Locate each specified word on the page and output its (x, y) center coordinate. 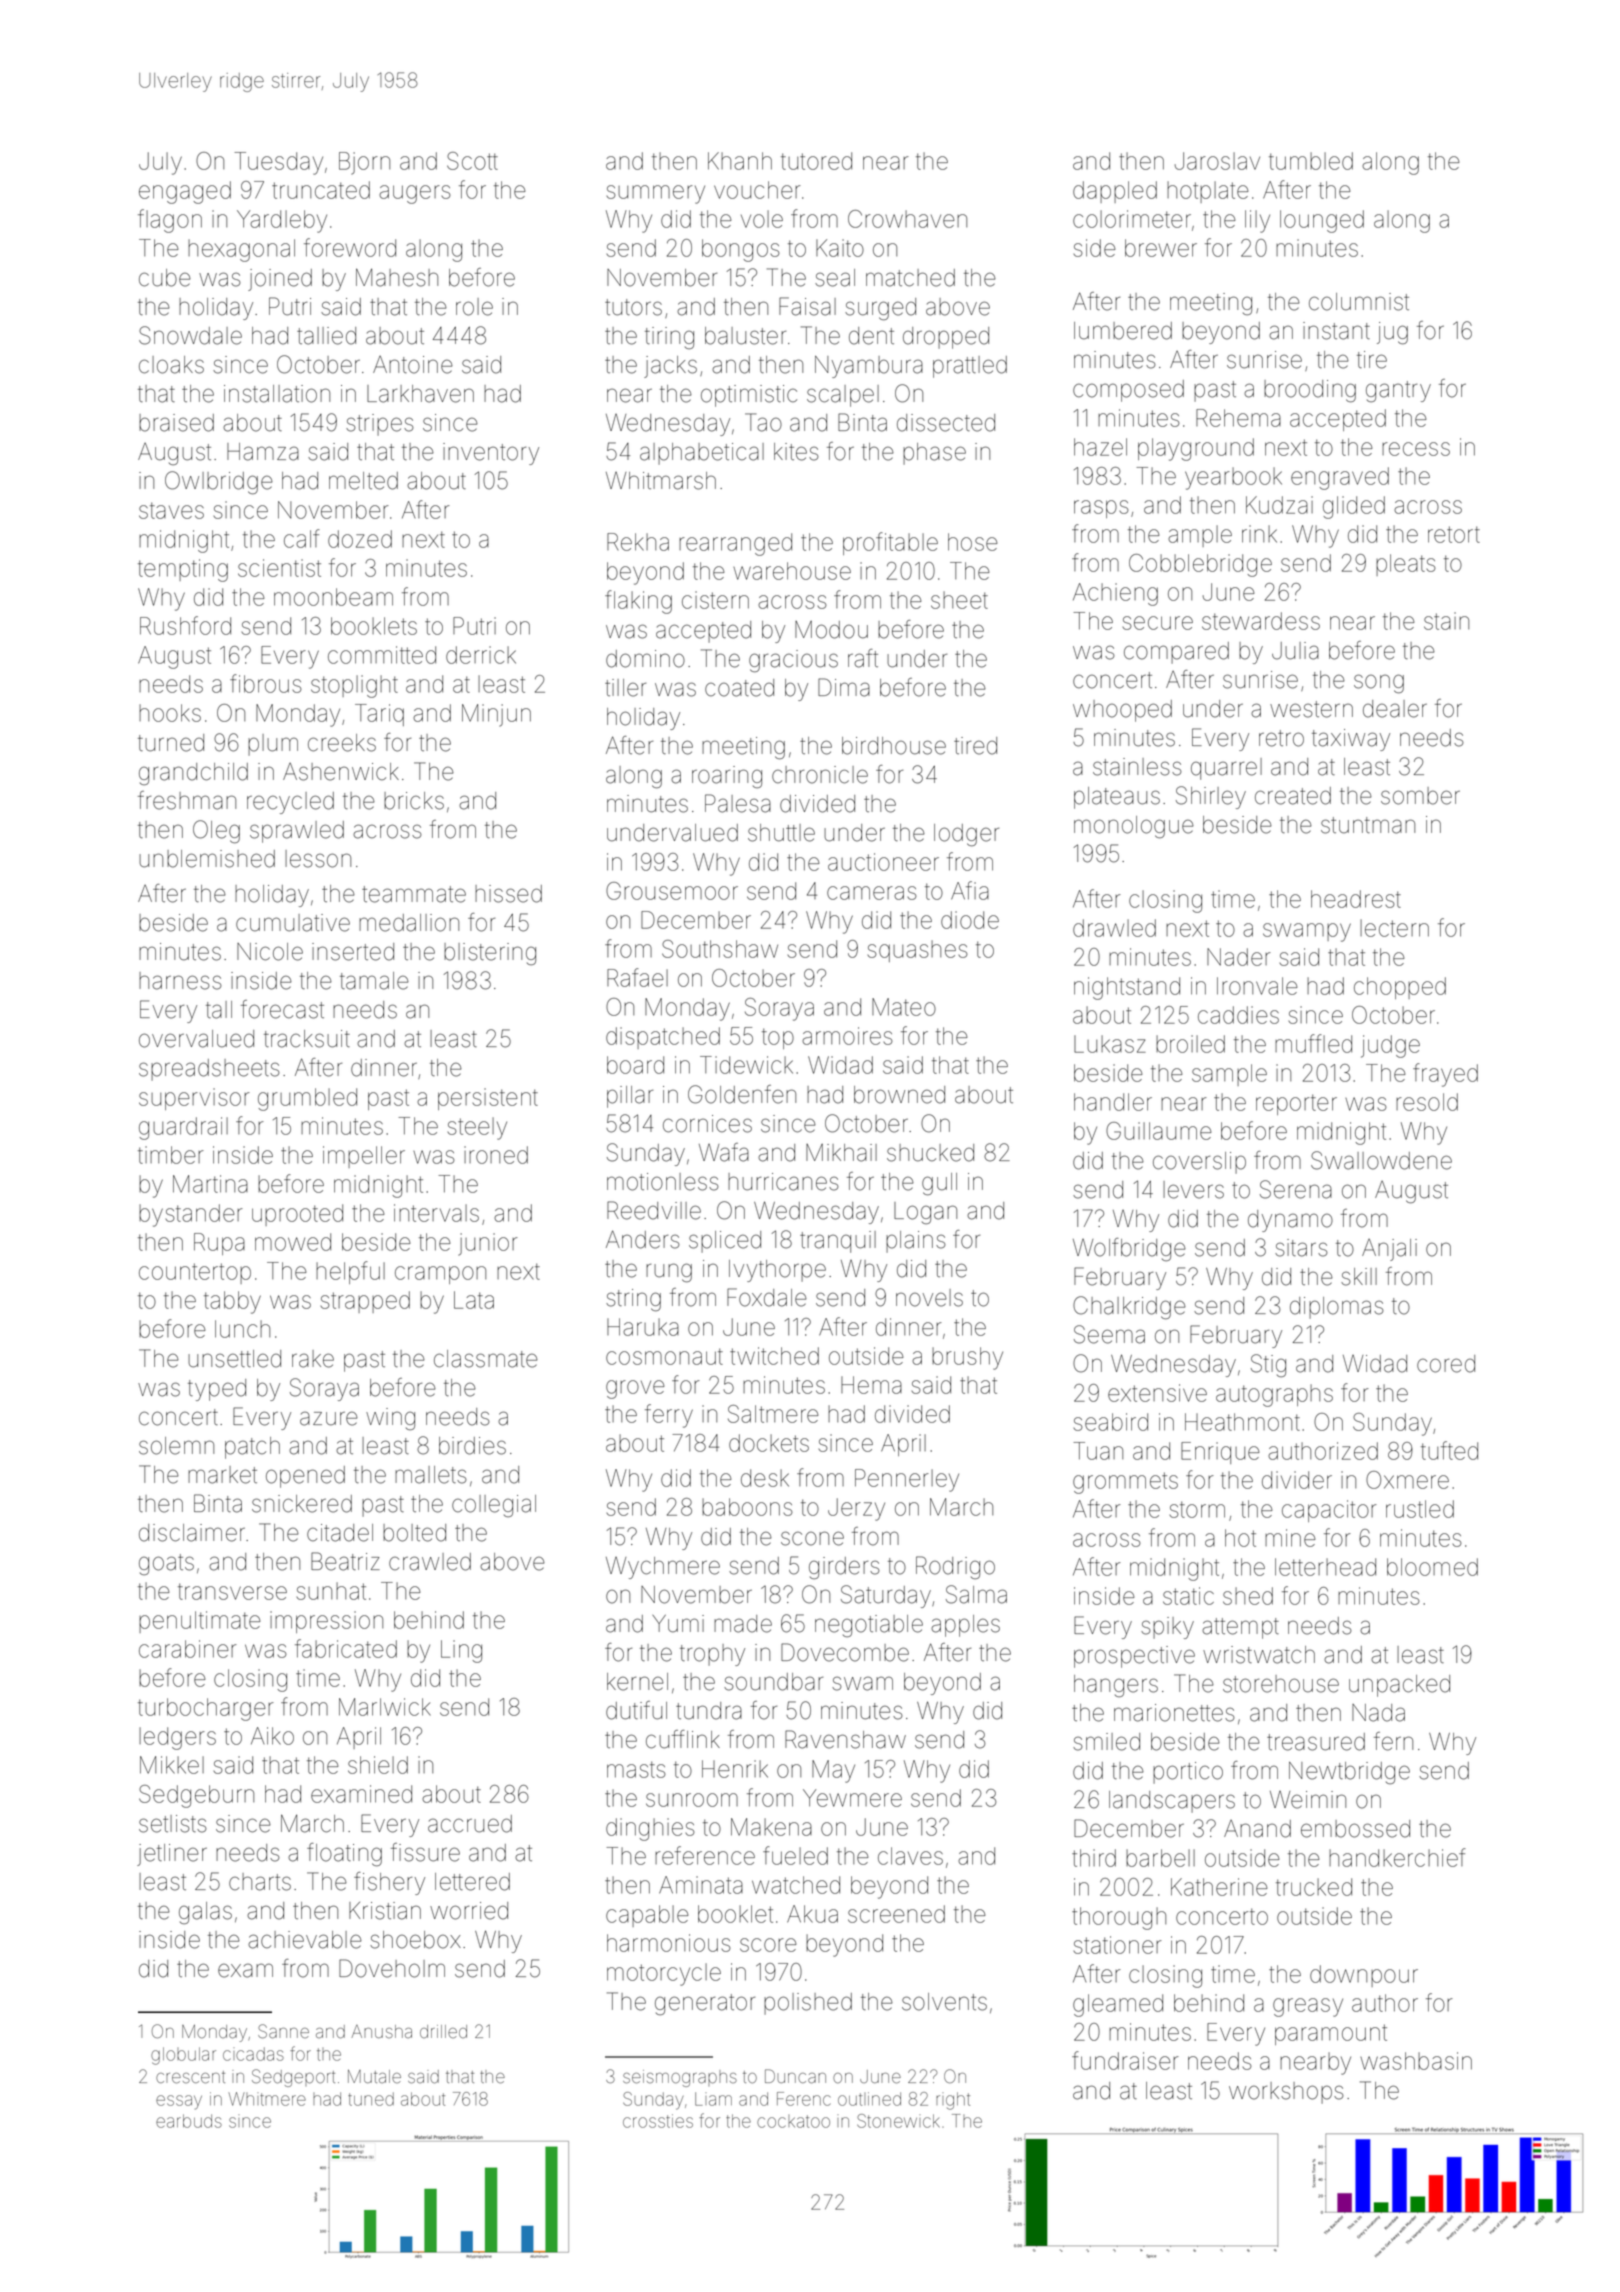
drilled (443, 2031)
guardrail (183, 1128)
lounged (1322, 221)
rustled (1420, 1509)
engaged (185, 192)
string (633, 1300)
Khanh (740, 161)
